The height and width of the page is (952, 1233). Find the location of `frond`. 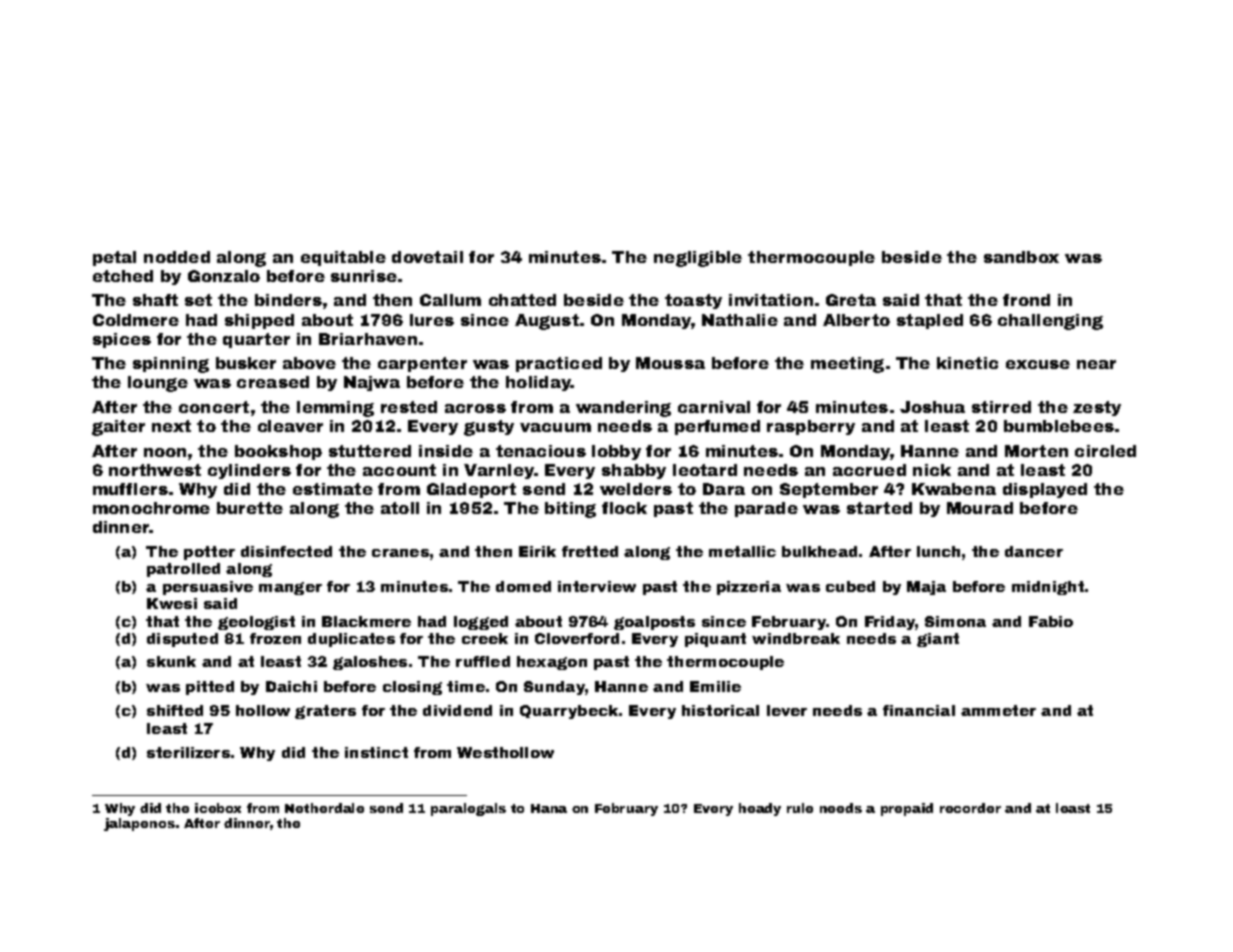

frond is located at coordinates (1026, 300).
